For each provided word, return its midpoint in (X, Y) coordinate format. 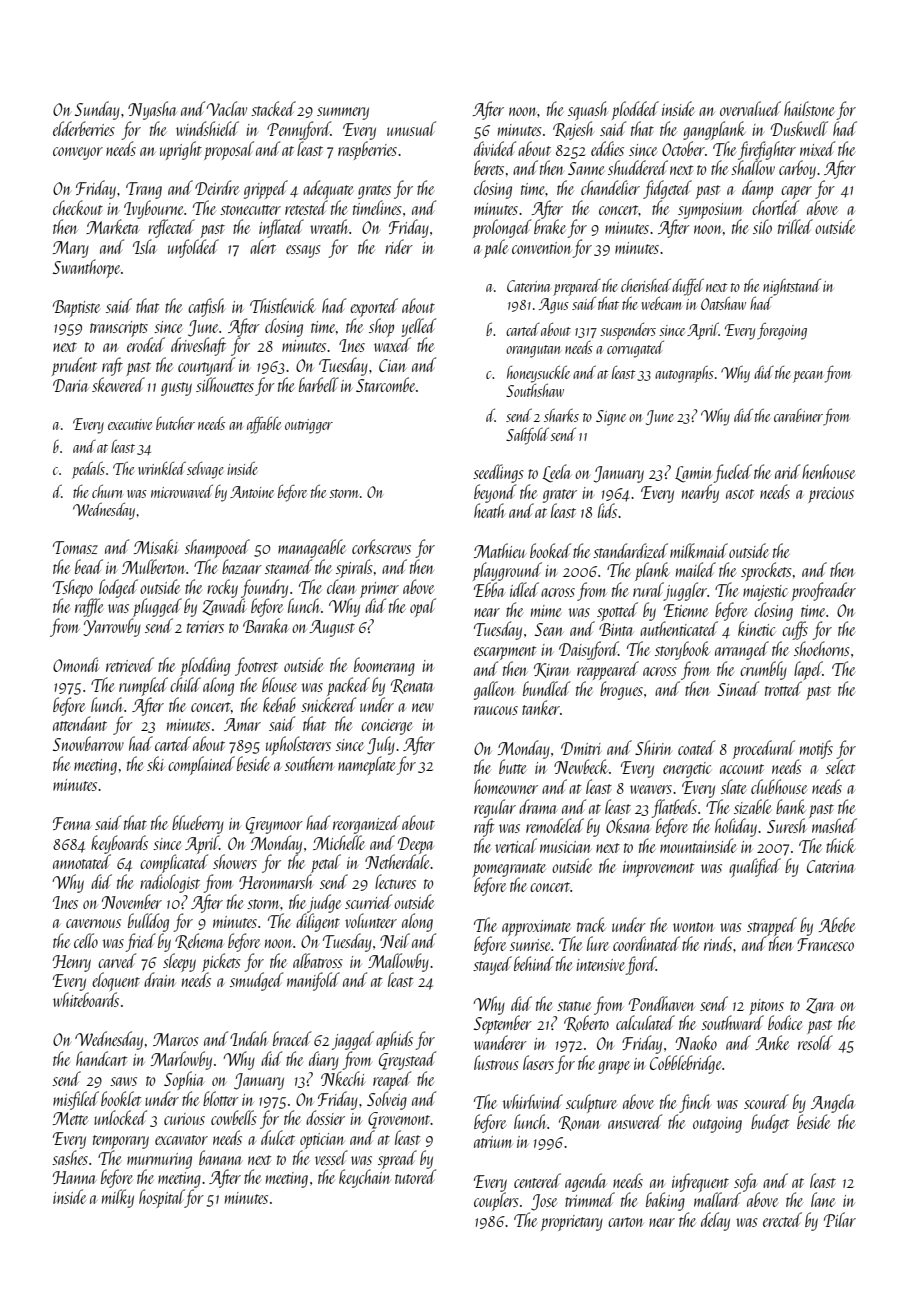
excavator (181, 1140)
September (503, 1024)
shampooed (217, 548)
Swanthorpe (86, 268)
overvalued (750, 108)
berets (489, 167)
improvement (658, 869)
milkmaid (699, 550)
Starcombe (385, 384)
